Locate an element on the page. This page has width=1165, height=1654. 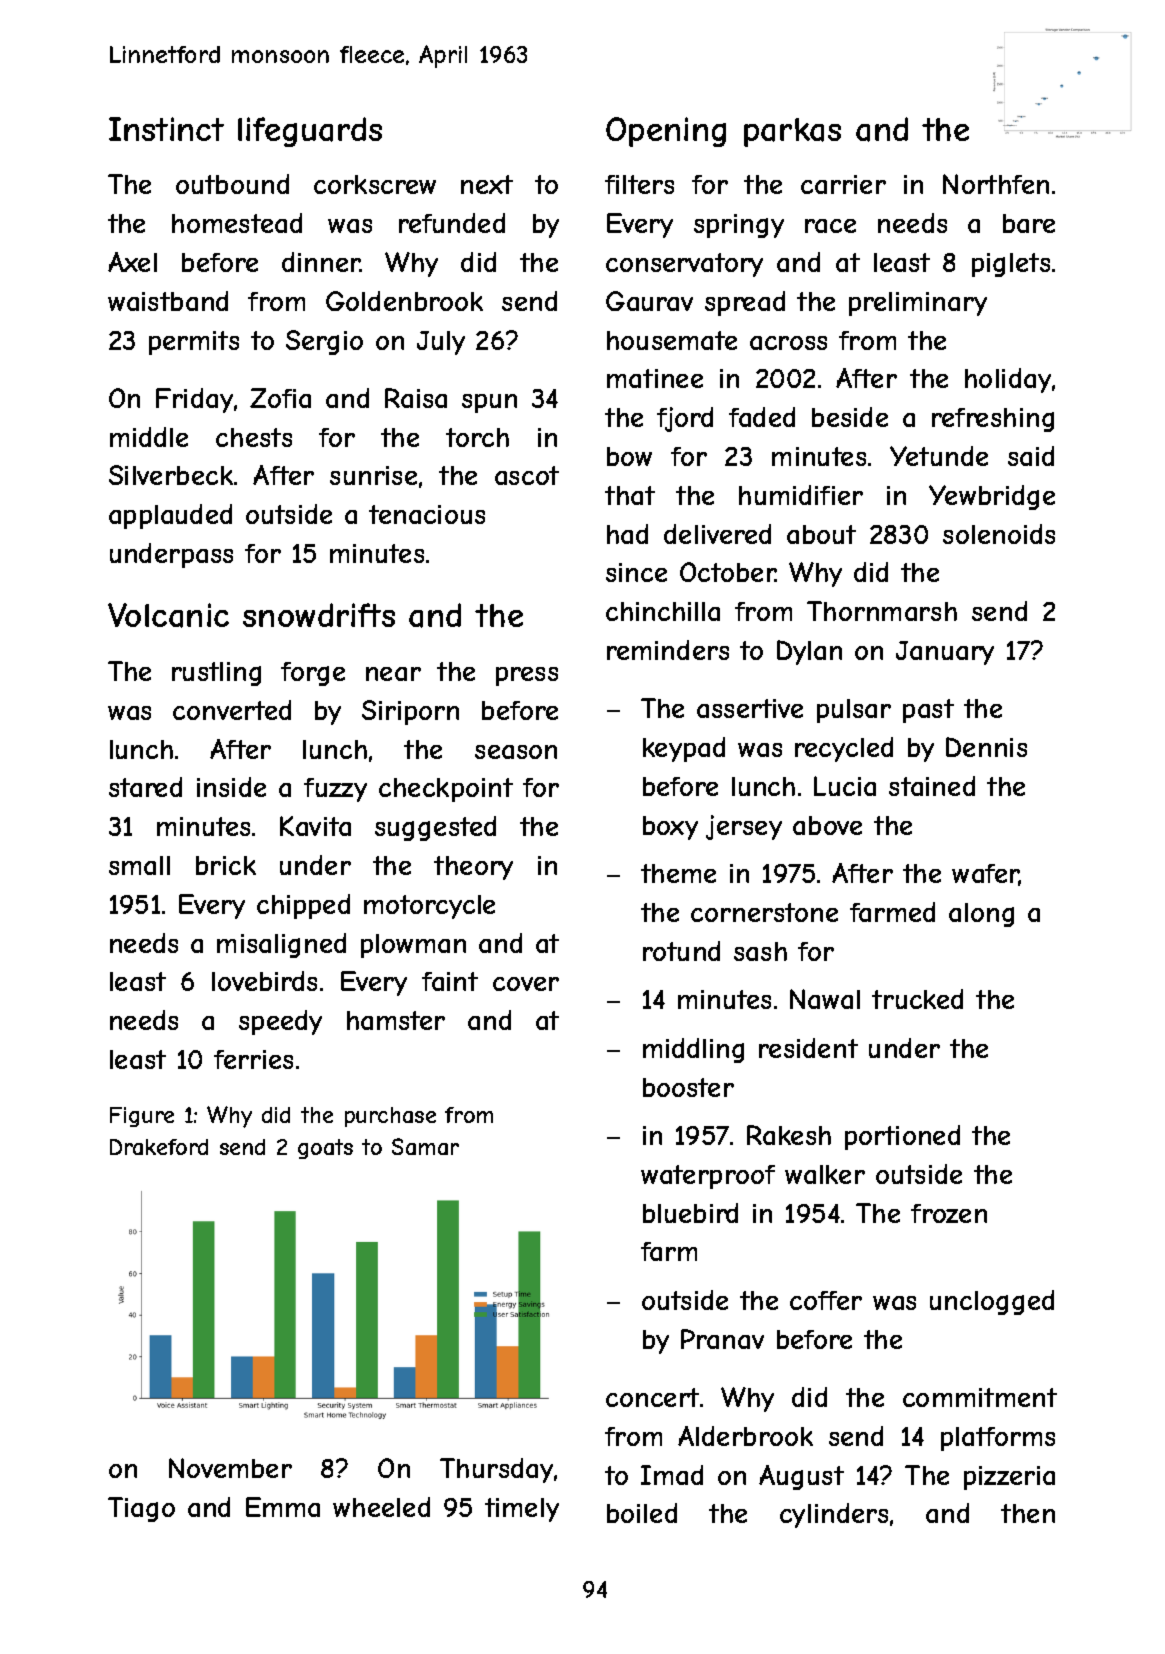
said is located at coordinates (1031, 456).
